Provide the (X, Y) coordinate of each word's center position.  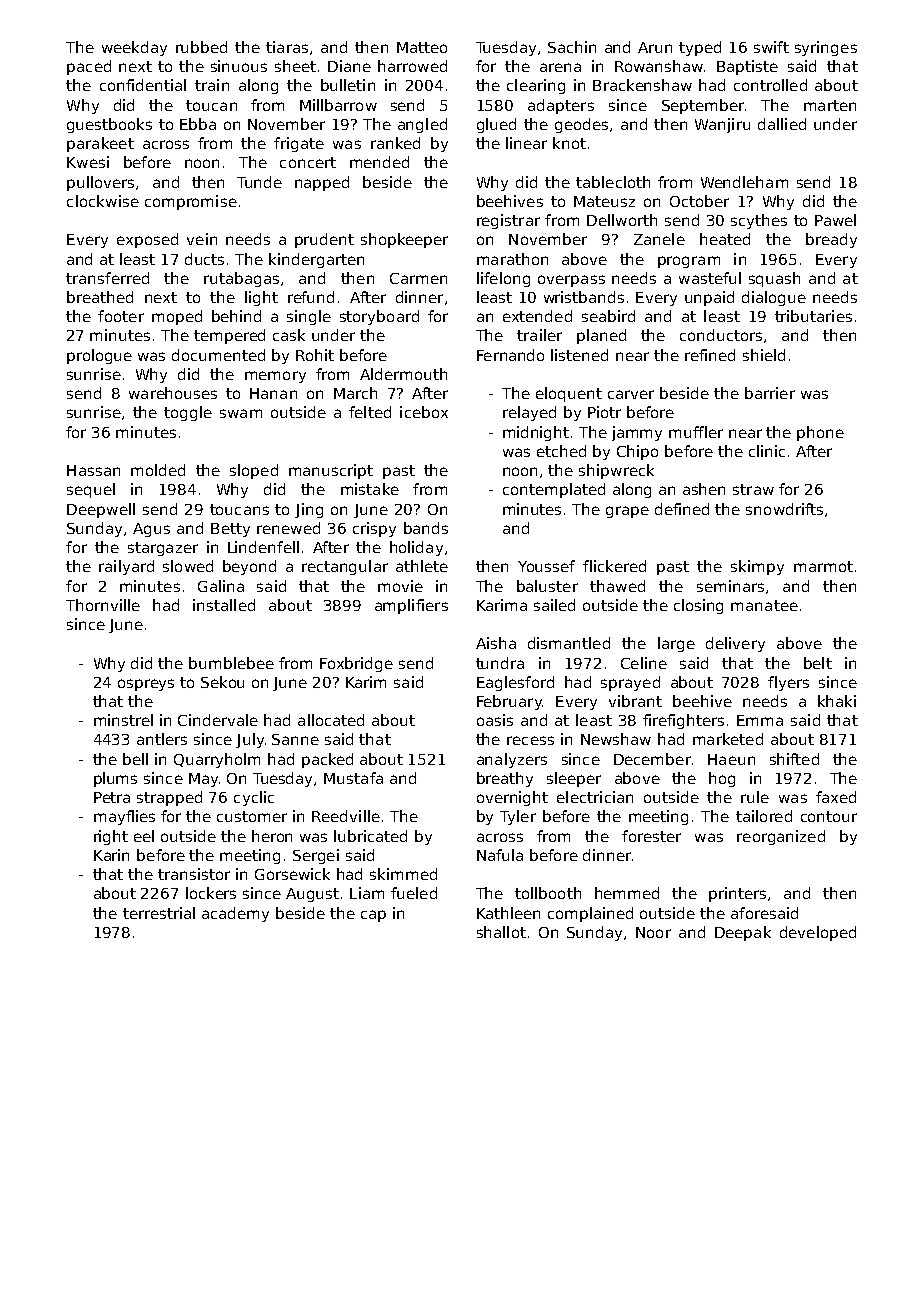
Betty (230, 530)
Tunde (259, 182)
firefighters (683, 721)
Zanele (659, 239)
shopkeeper (404, 240)
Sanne (295, 739)
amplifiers (411, 606)
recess (530, 740)
